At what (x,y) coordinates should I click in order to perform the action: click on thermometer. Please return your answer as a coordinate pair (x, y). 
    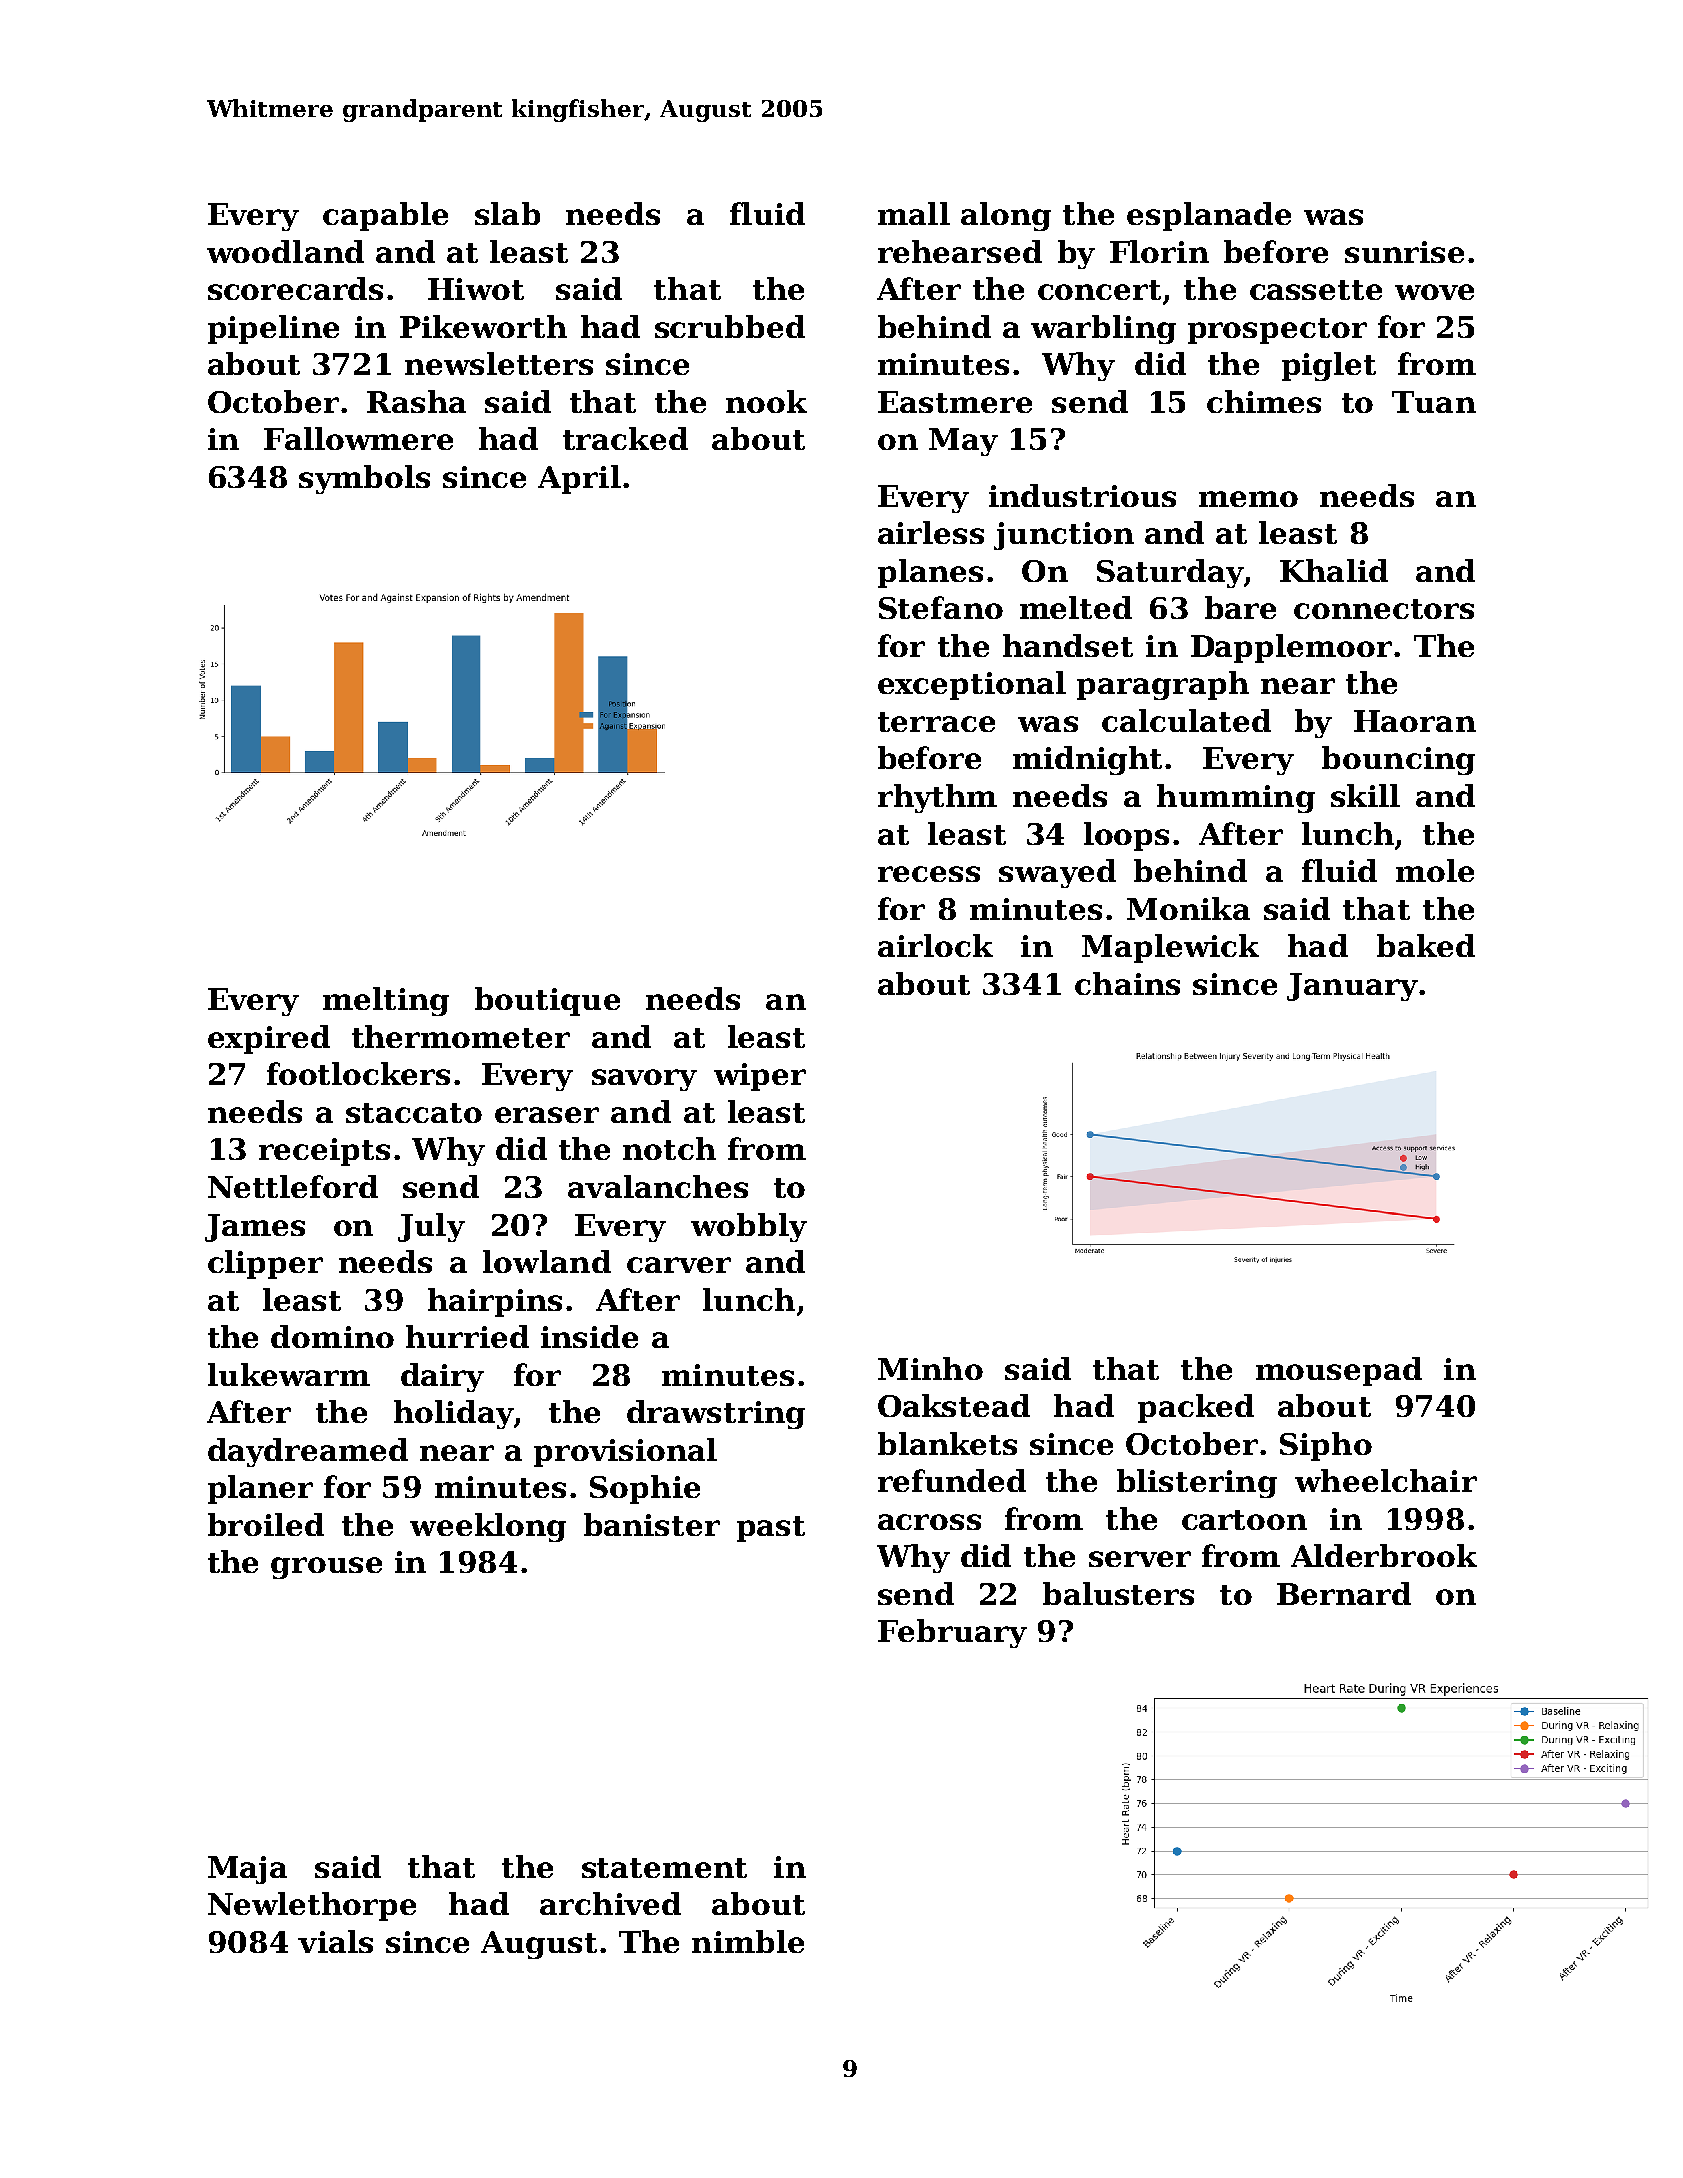
    Looking at the image, I should click on (461, 1036).
